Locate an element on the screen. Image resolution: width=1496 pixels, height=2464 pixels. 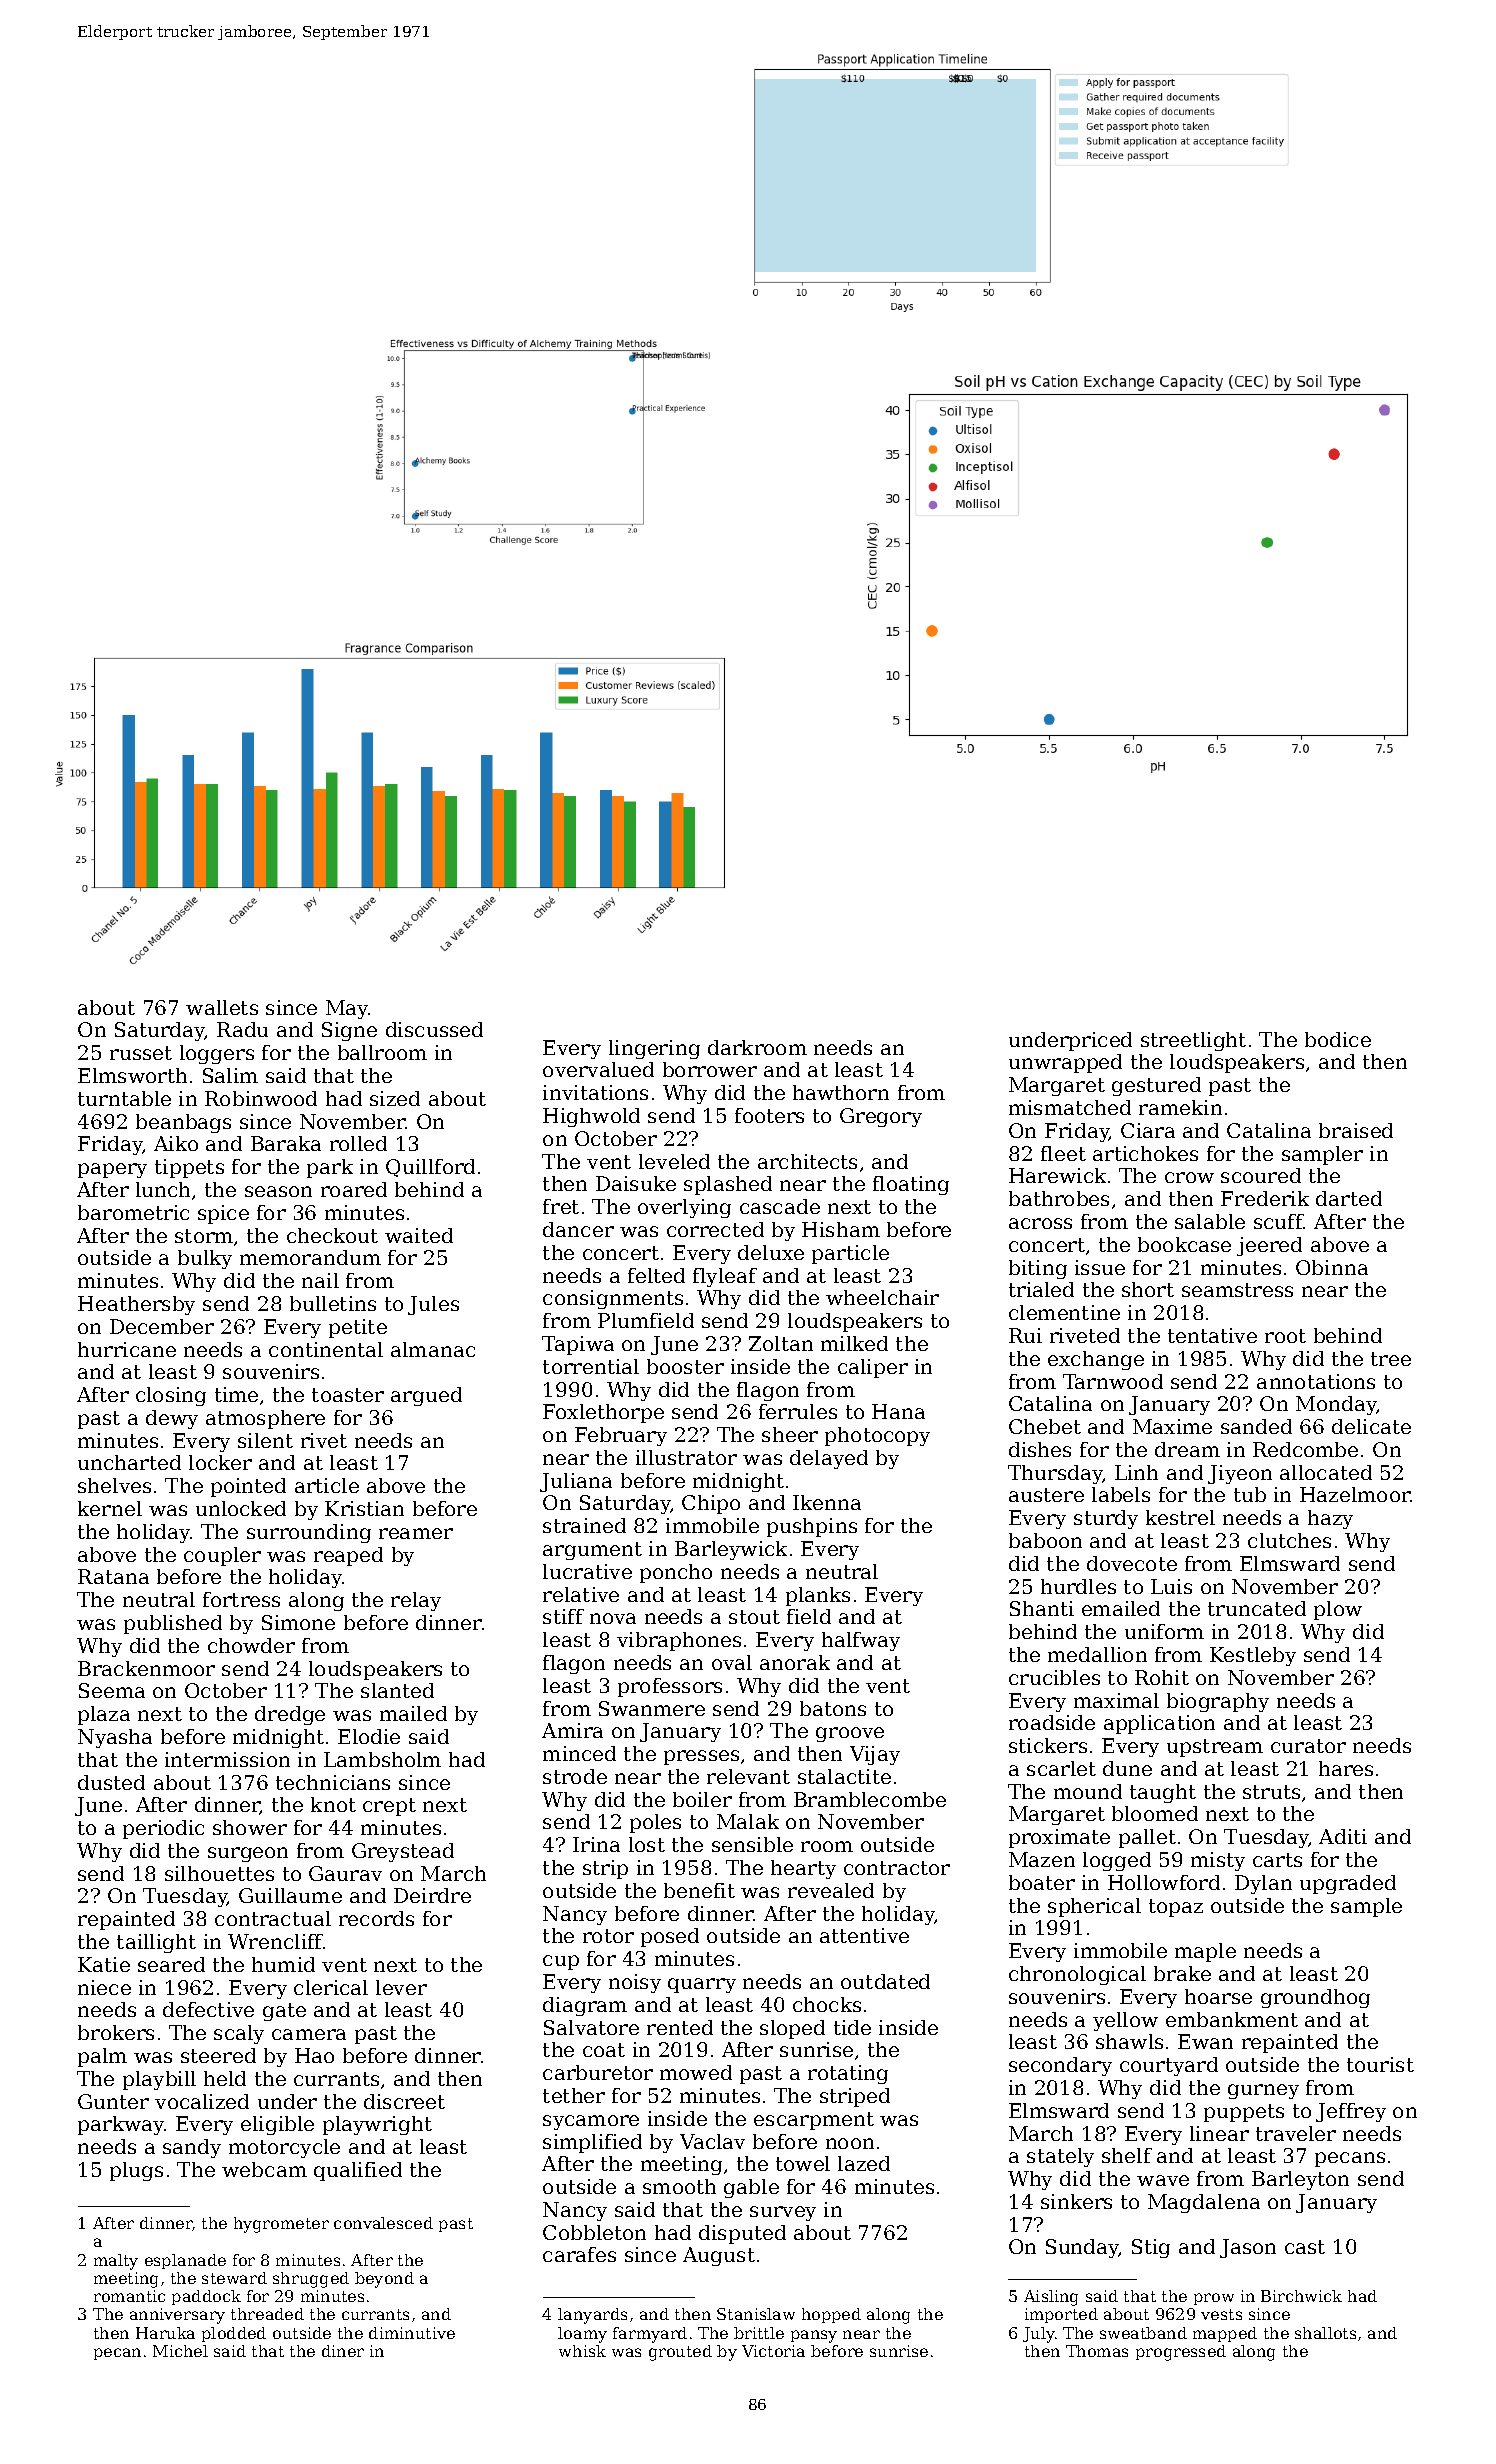
sycamore is located at coordinates (591, 2122).
